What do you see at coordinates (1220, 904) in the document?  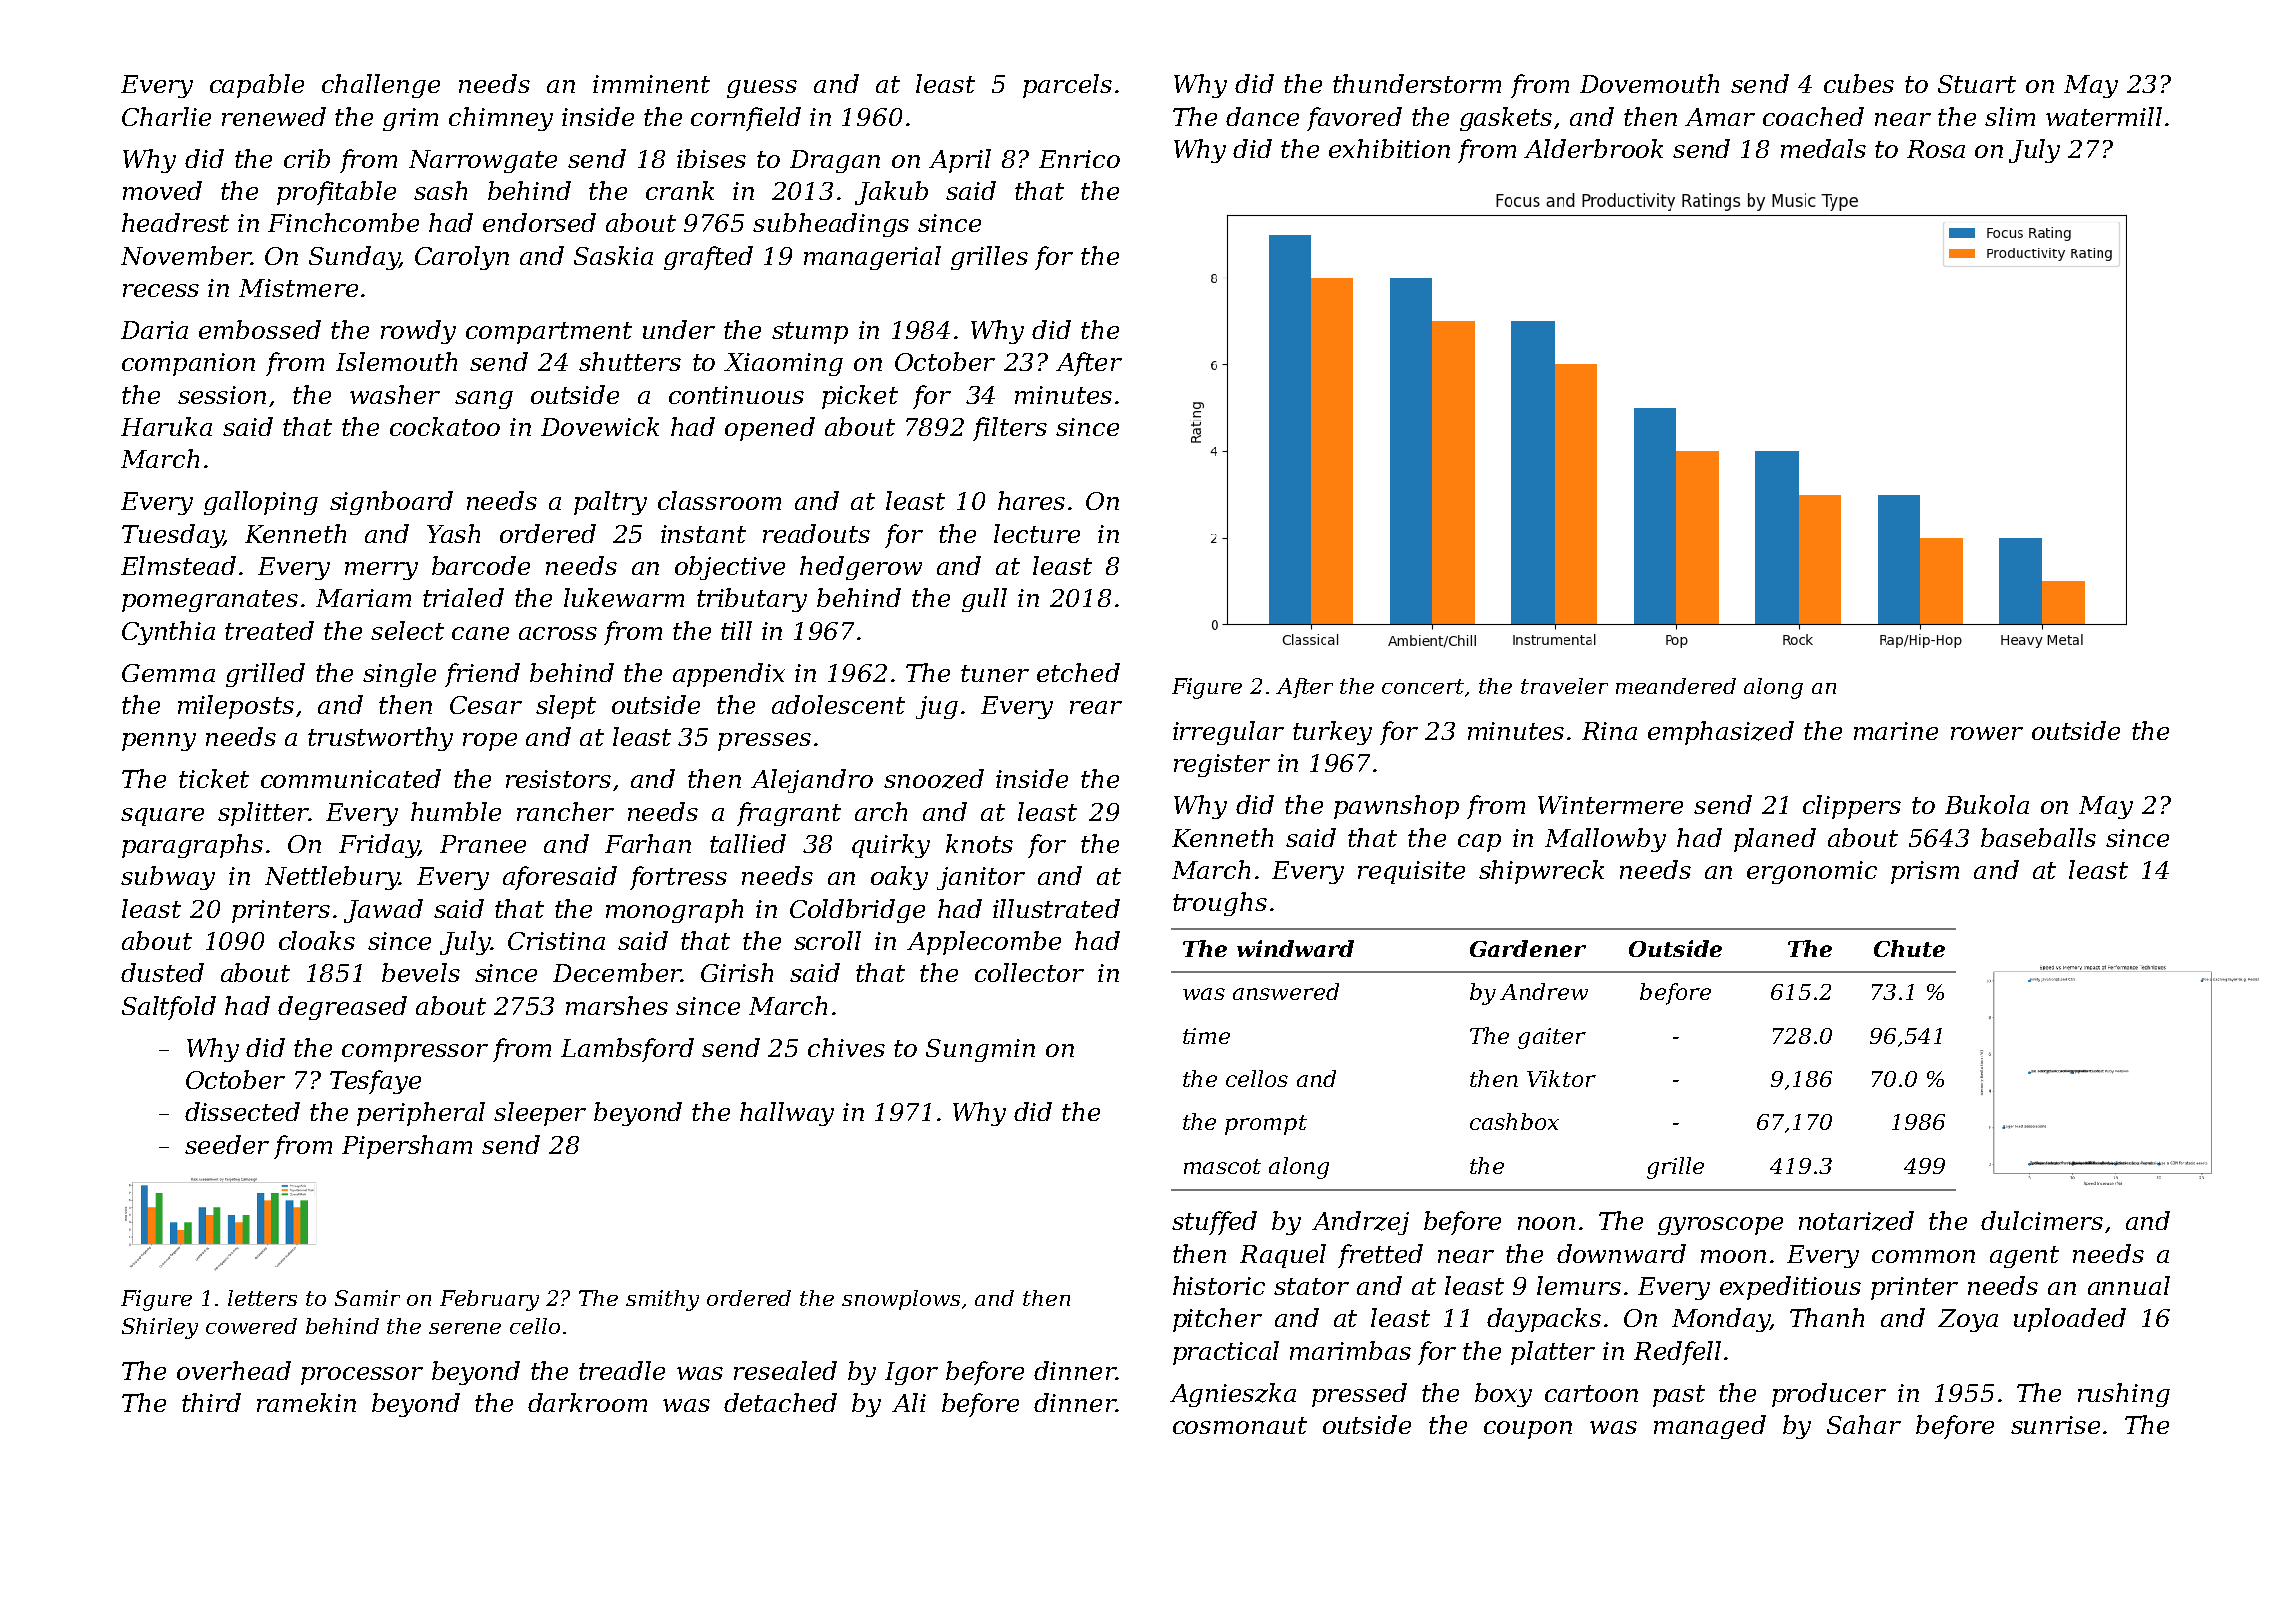 I see `troughs` at bounding box center [1220, 904].
